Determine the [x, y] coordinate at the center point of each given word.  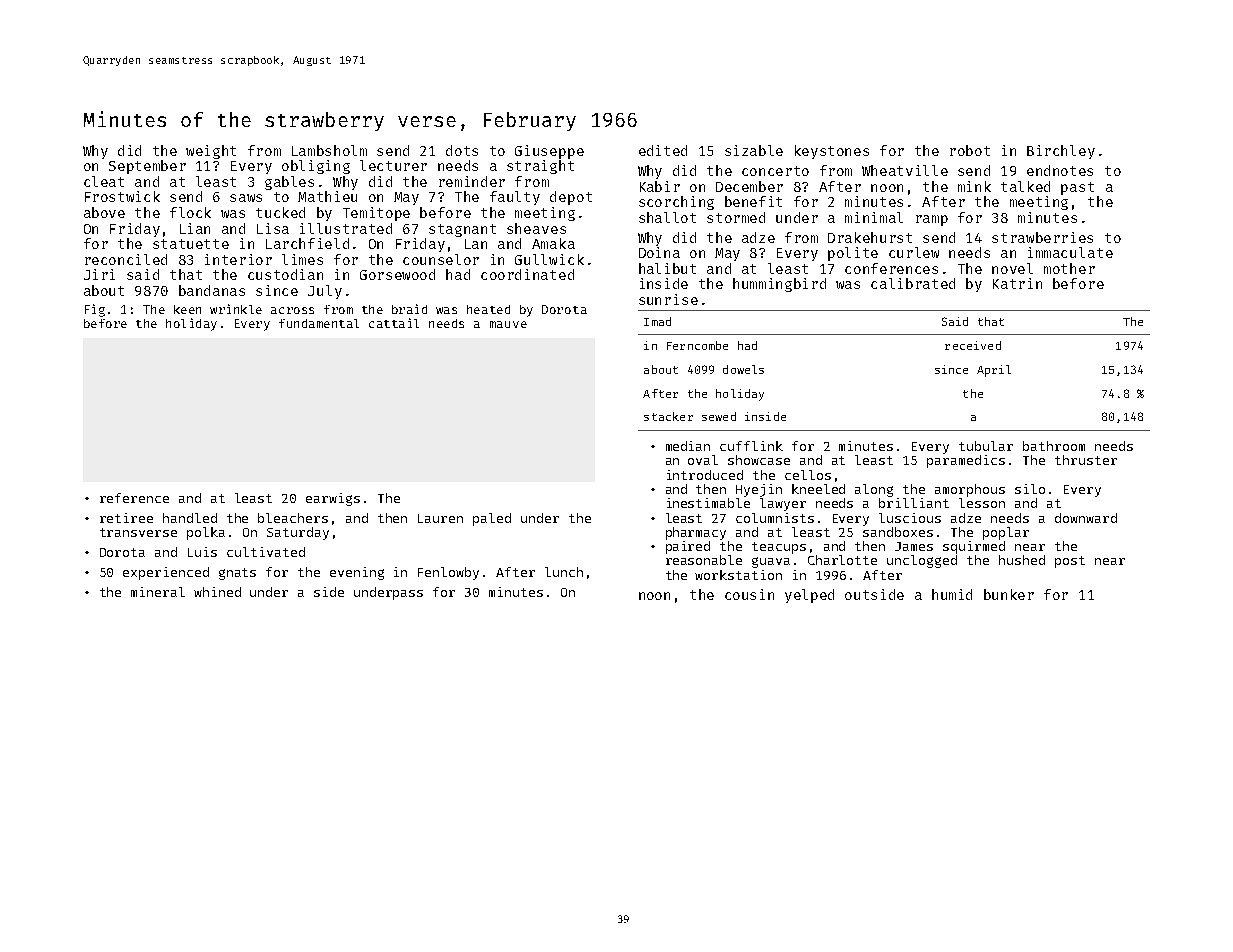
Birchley [1061, 152]
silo [1030, 489]
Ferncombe [697, 345]
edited [663, 150]
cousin [749, 594]
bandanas [212, 290]
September [147, 167]
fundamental [319, 323]
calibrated [913, 283]
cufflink [751, 446]
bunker [1009, 594]
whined [217, 592]
